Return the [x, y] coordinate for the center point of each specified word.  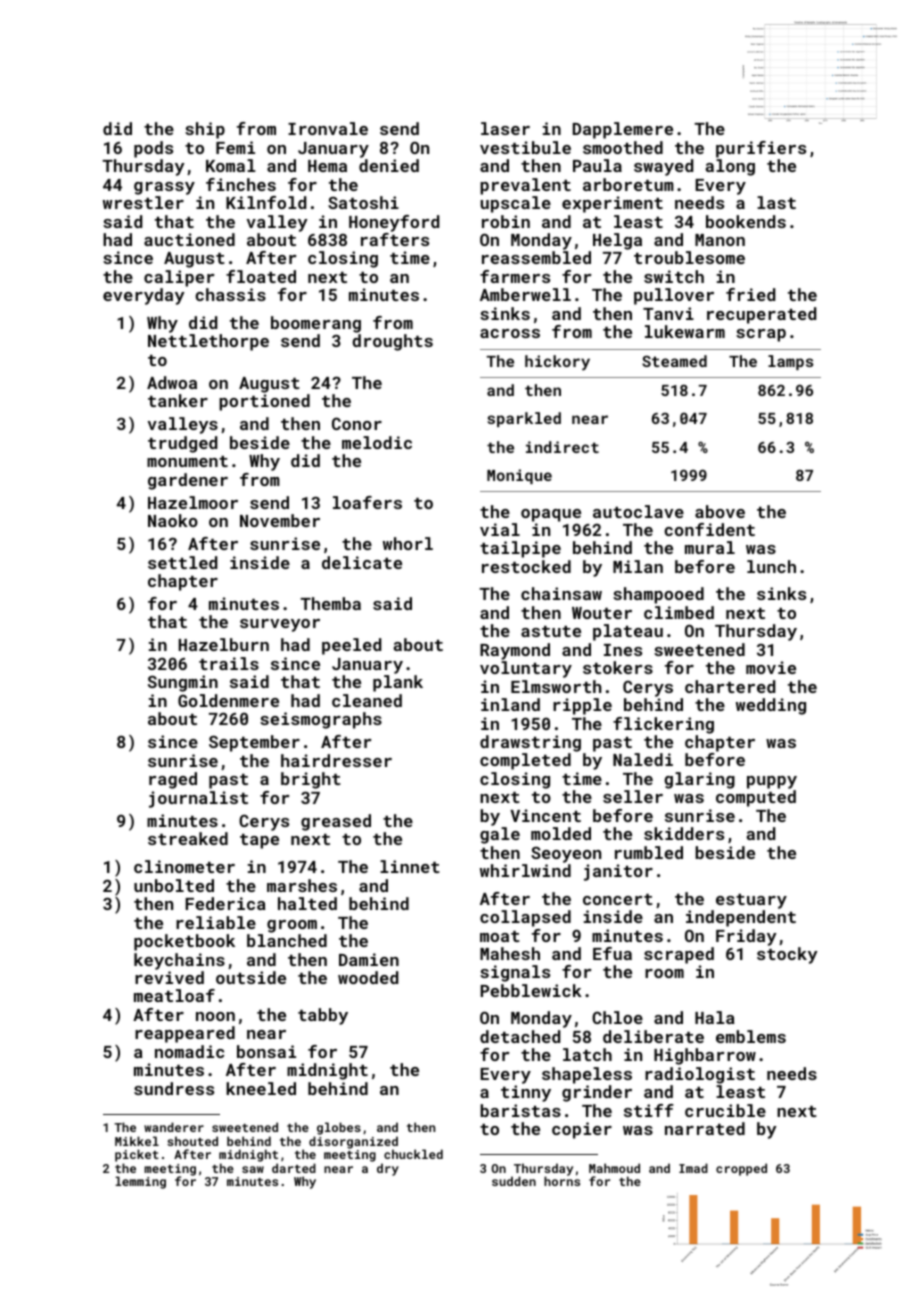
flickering [663, 725]
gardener [188, 481]
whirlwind [525, 870]
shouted [192, 1141]
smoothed [623, 147]
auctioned [189, 239]
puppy [772, 782]
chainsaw [561, 593]
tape [259, 841]
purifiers [761, 149]
